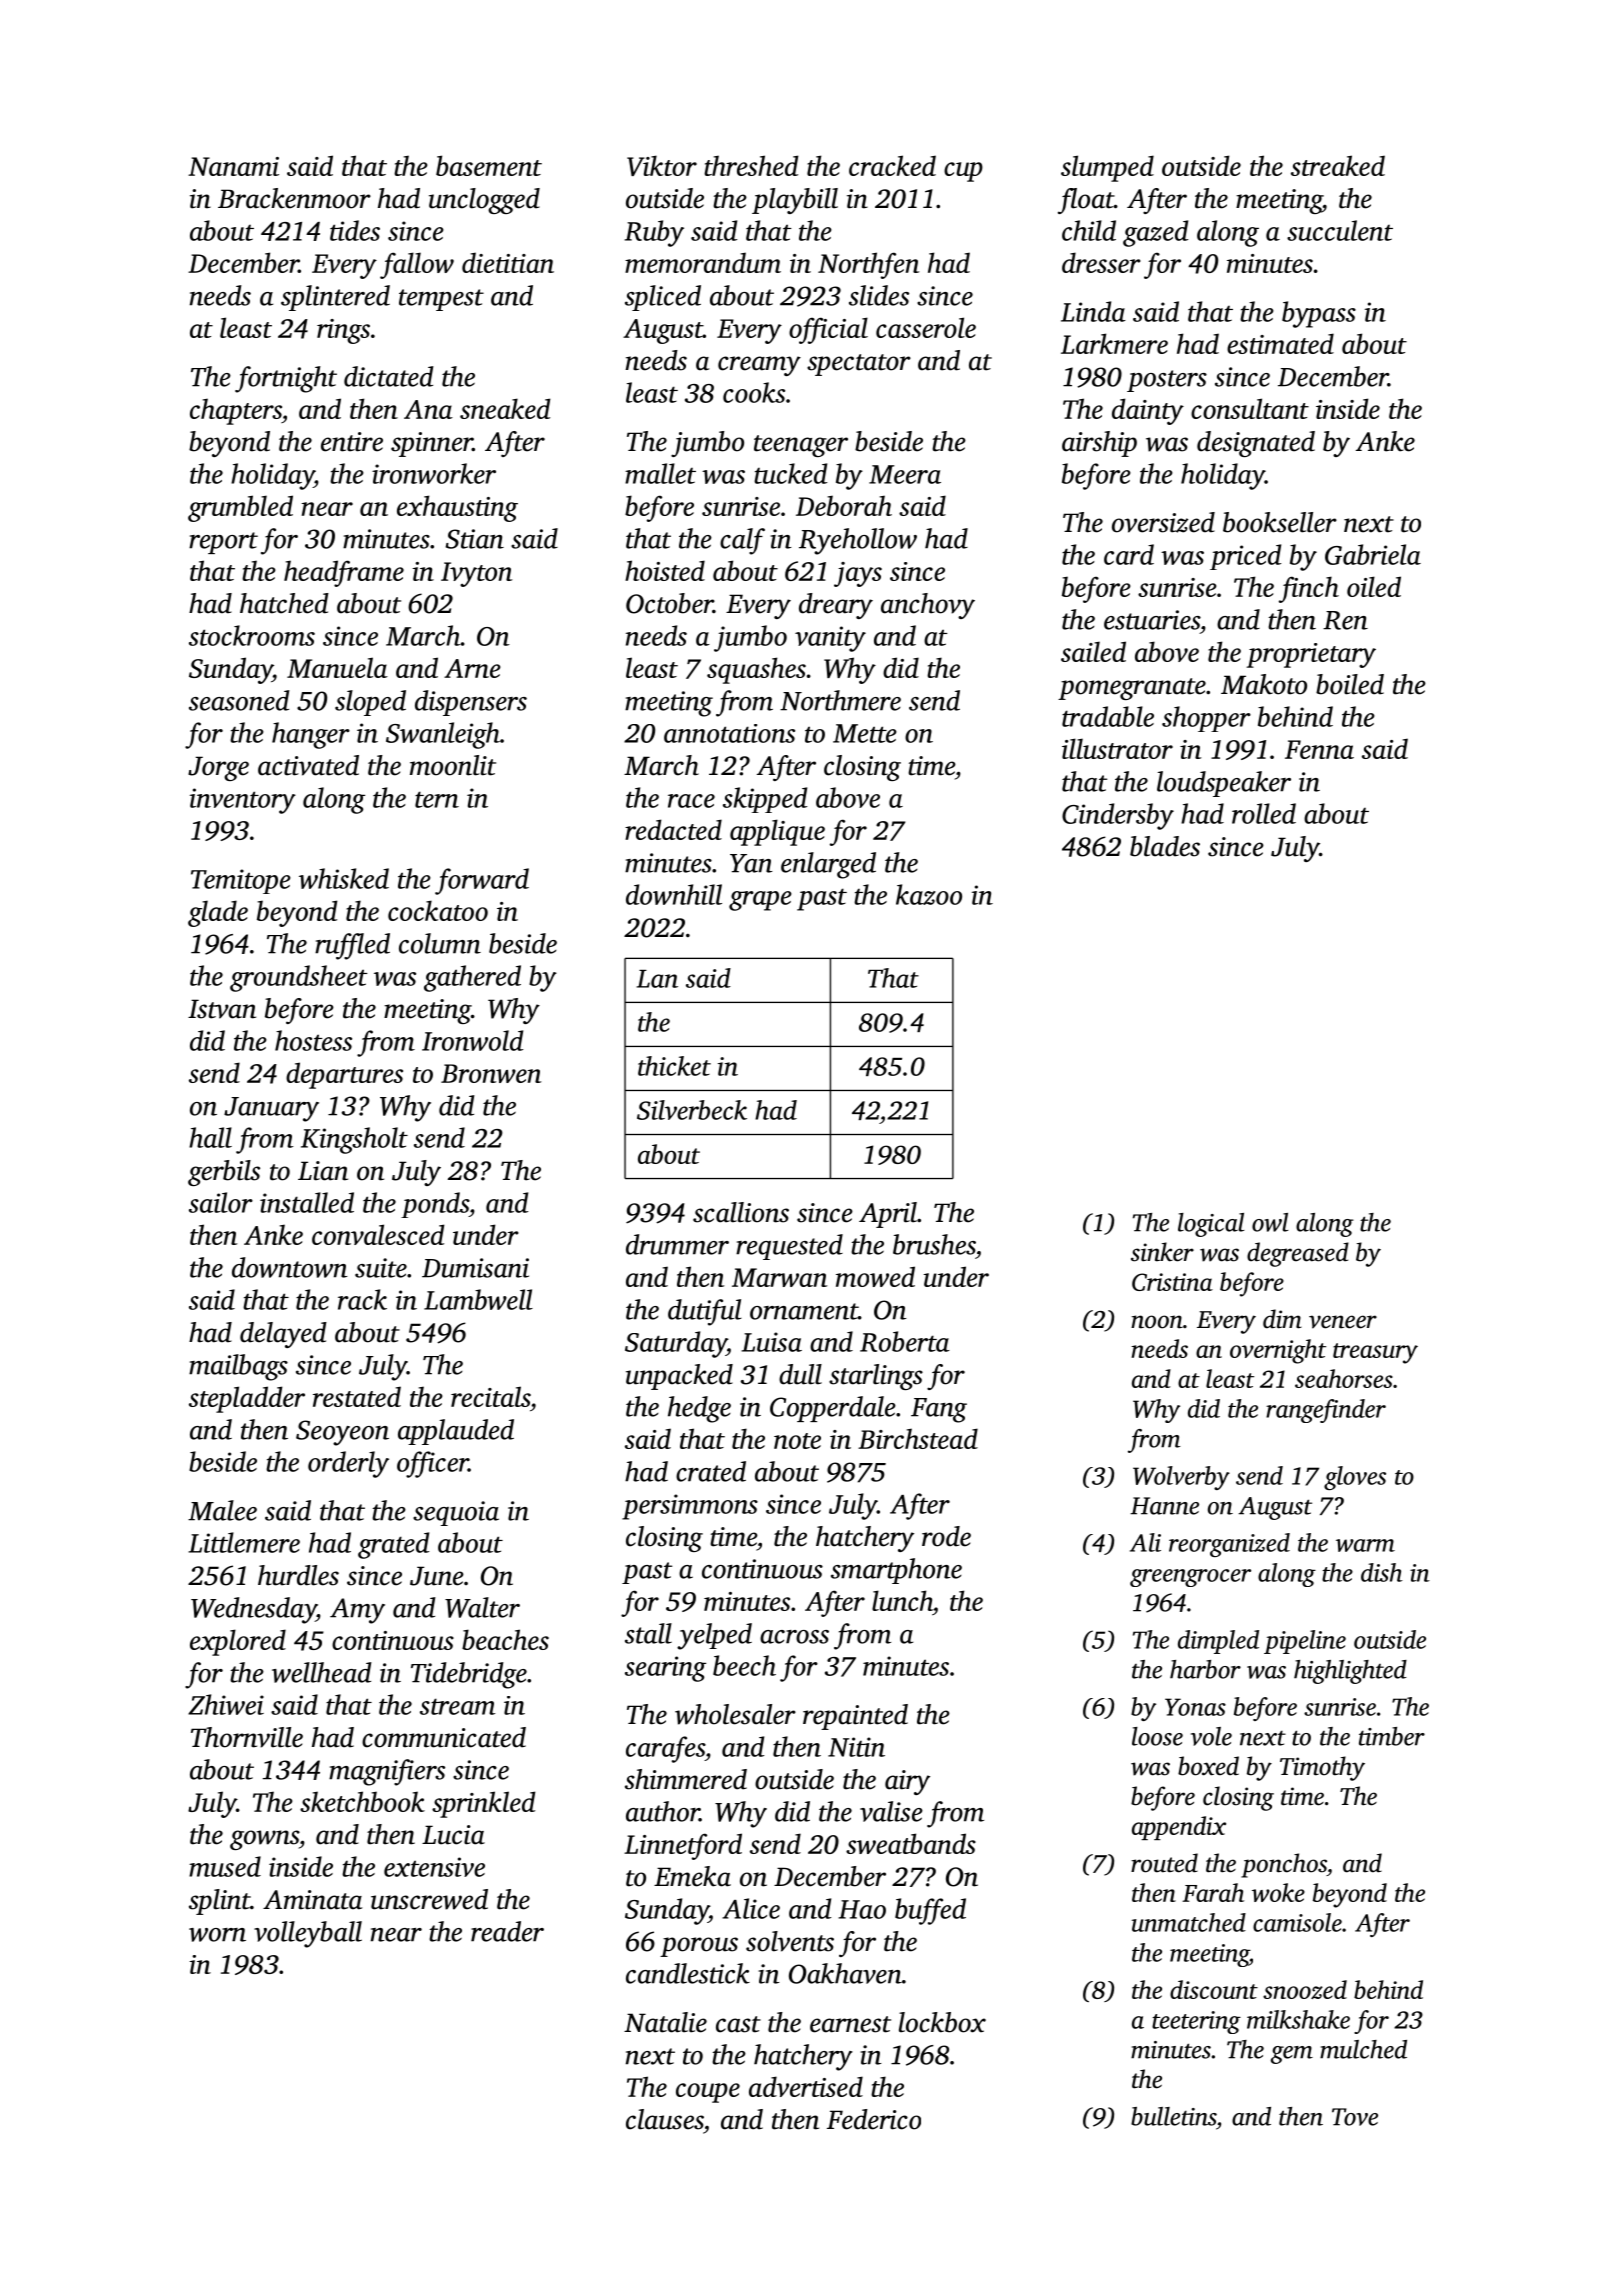  I want to click on sinker, so click(1162, 1252).
